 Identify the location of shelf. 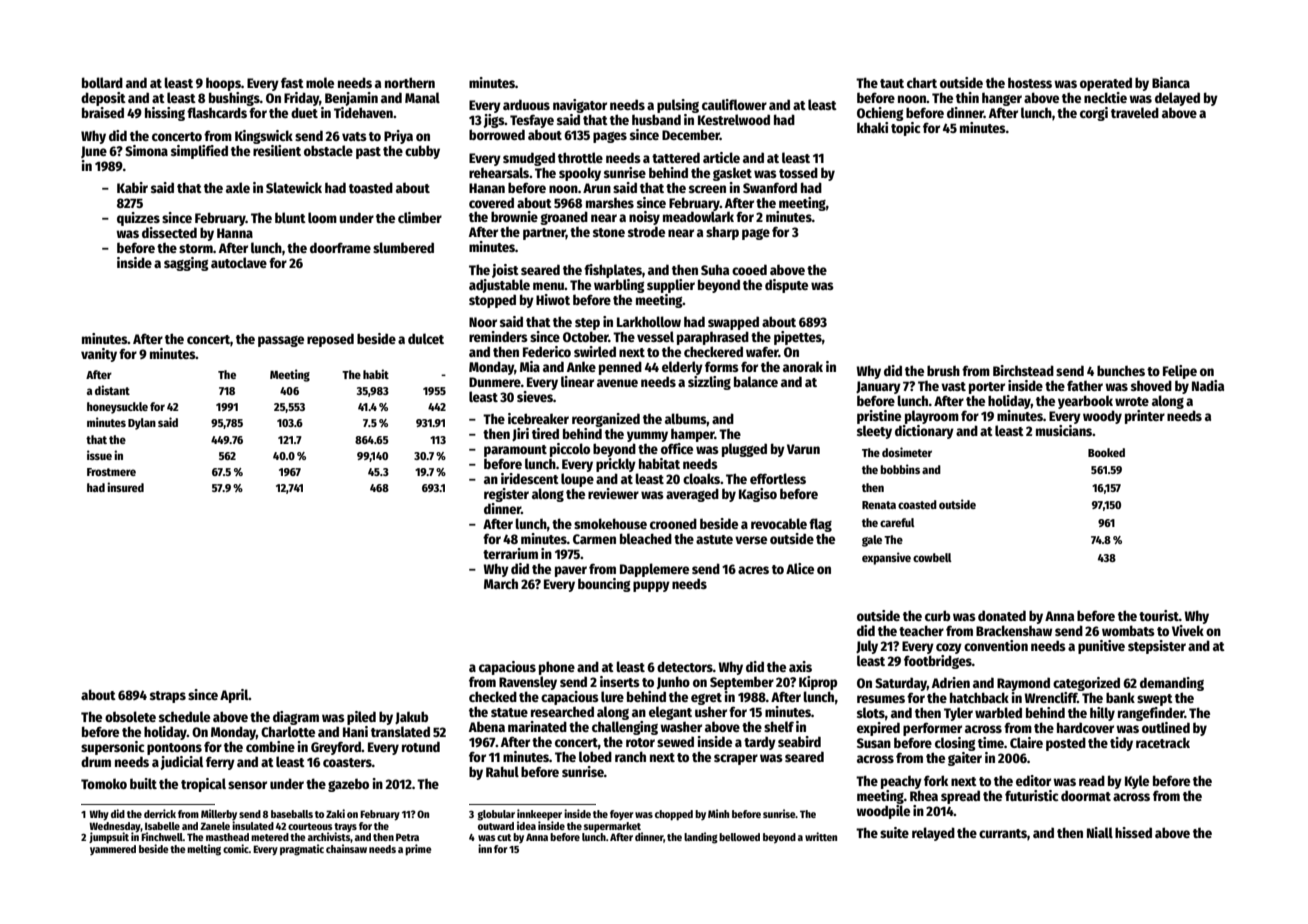
(779, 726).
